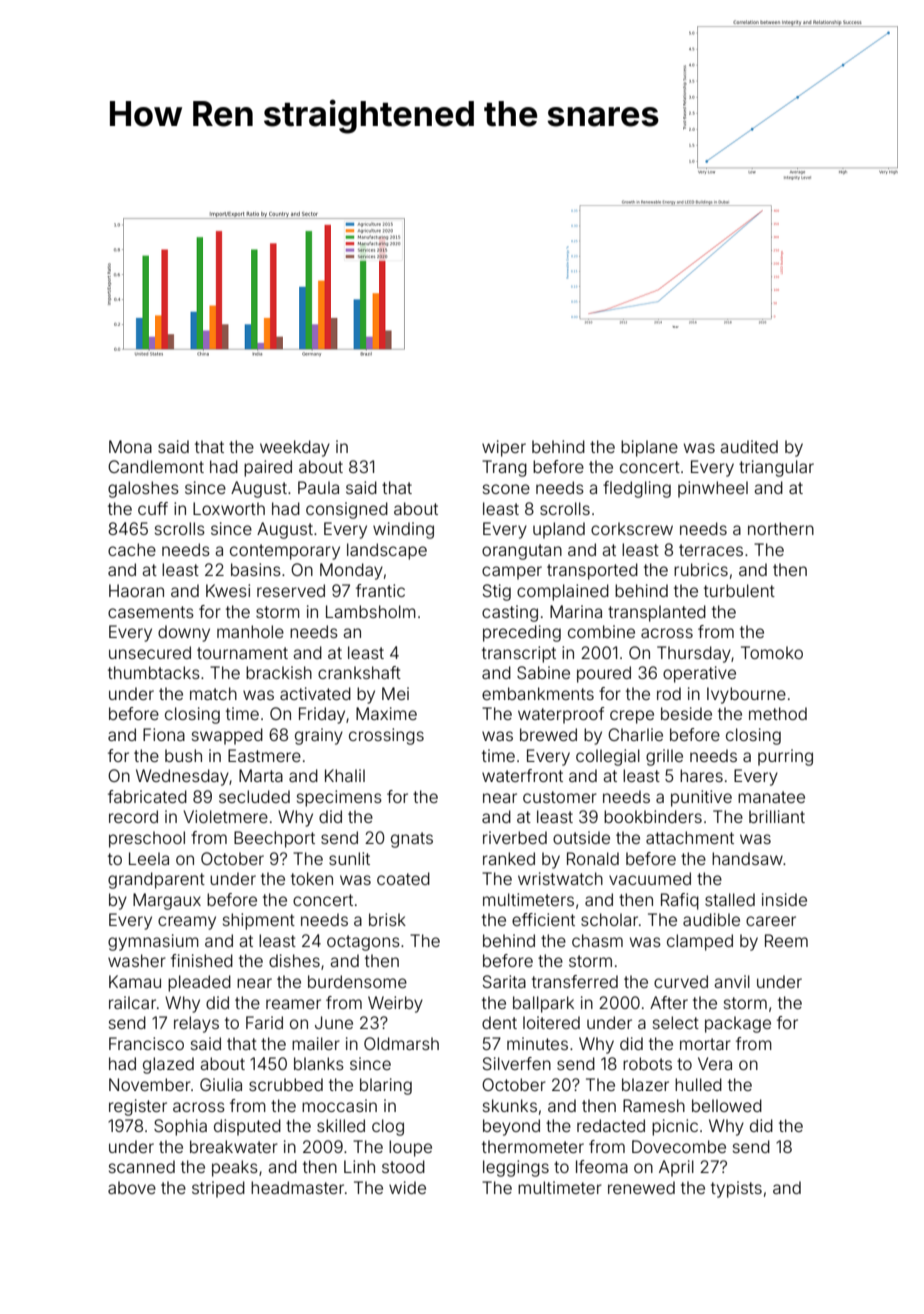 This image has height=1314, width=924. What do you see at coordinates (713, 489) in the image?
I see `pinwheel` at bounding box center [713, 489].
